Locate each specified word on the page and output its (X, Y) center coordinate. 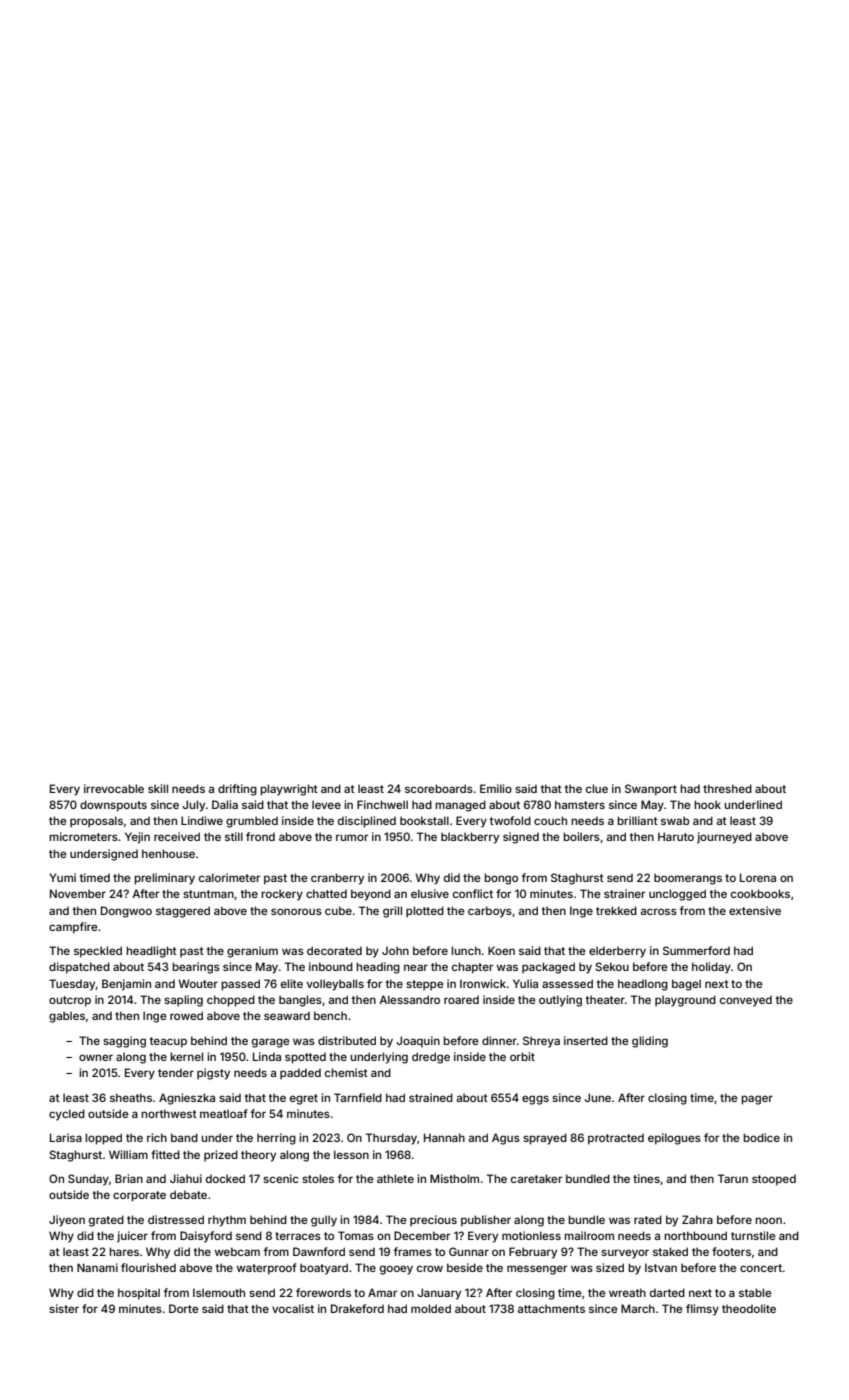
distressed (176, 1219)
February (533, 1253)
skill (158, 788)
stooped (774, 1180)
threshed (727, 788)
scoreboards (439, 788)
